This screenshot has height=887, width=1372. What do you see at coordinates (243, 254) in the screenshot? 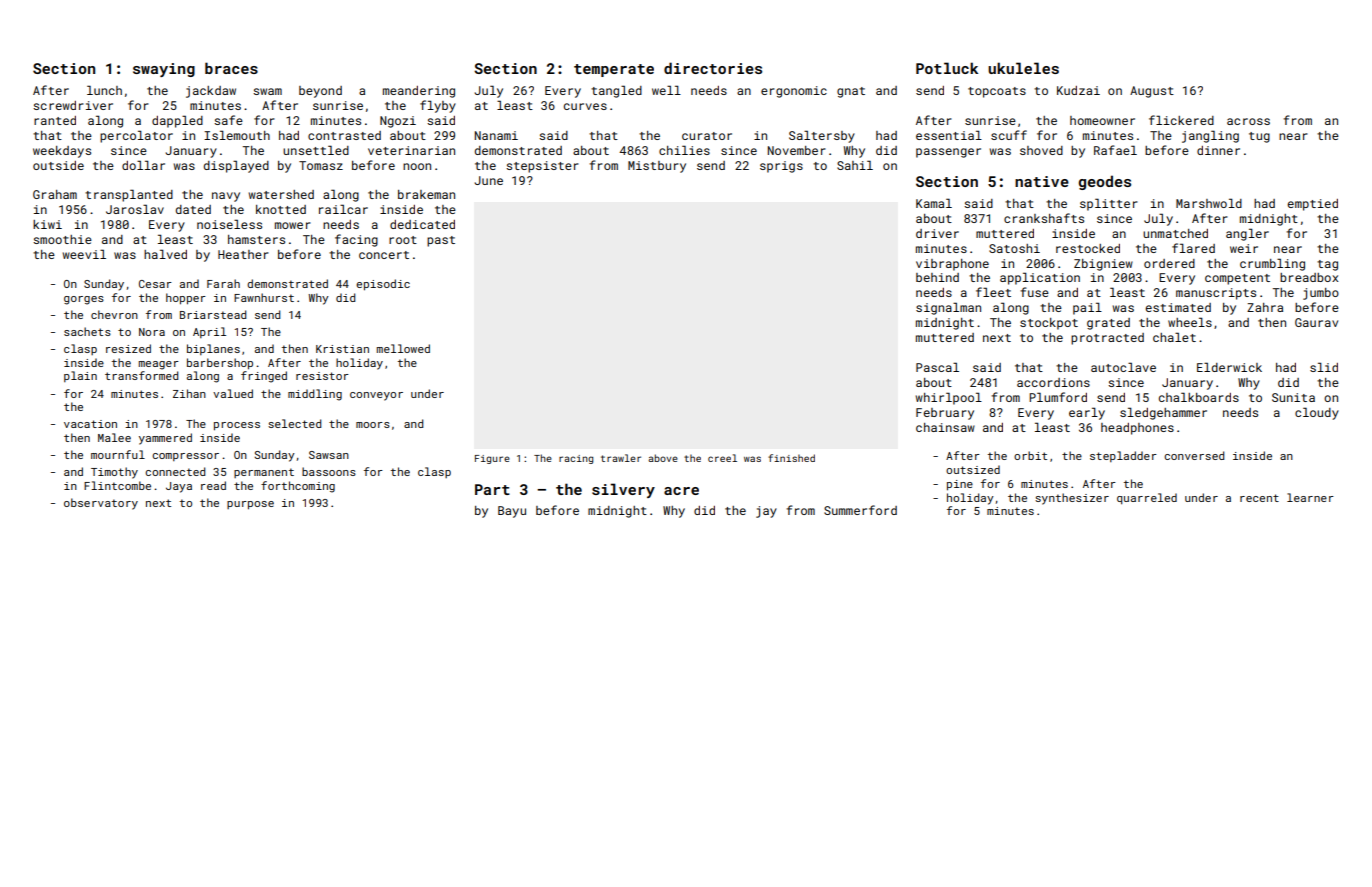
I see `Heather` at bounding box center [243, 254].
